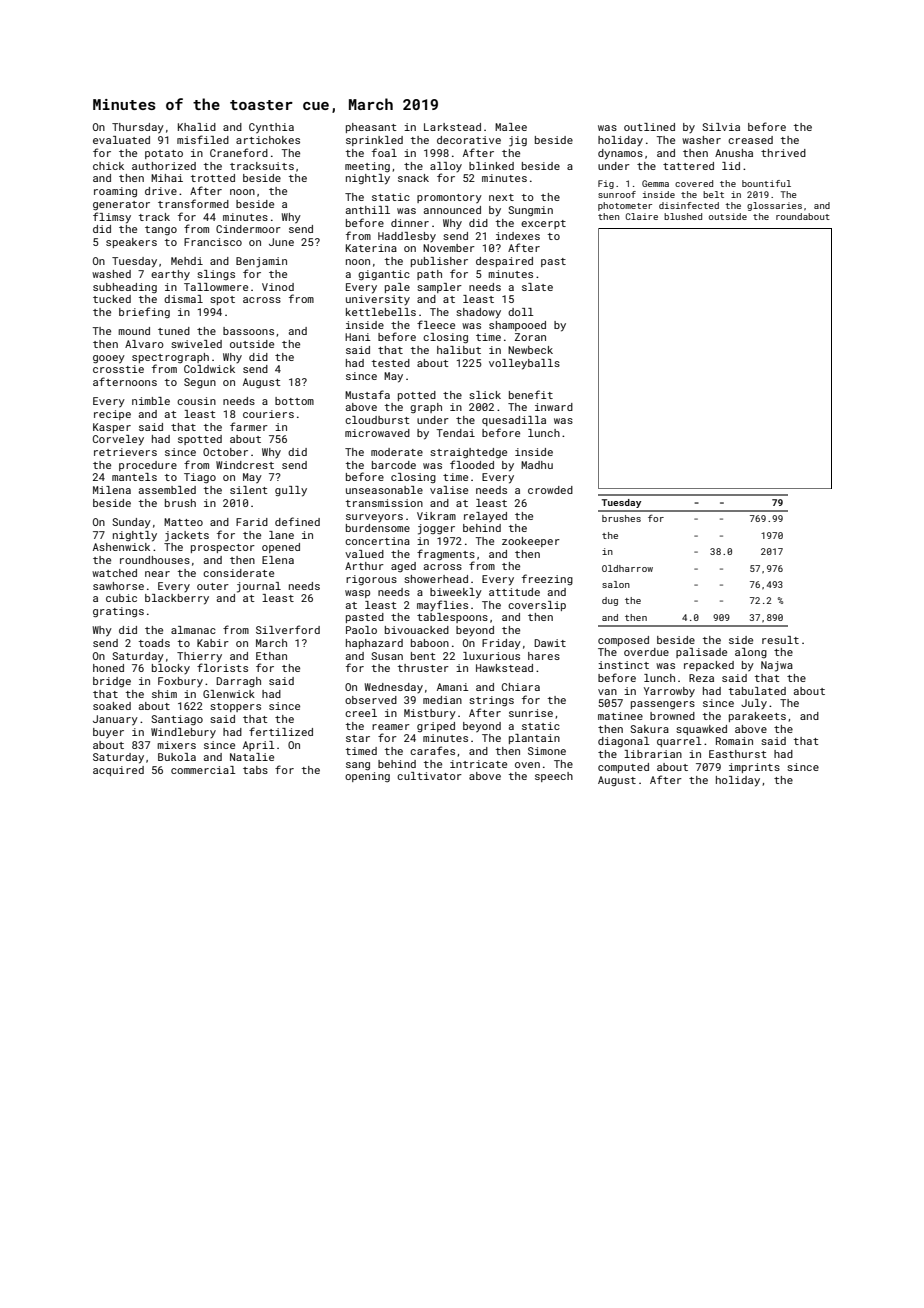  I want to click on Silvia, so click(721, 127).
